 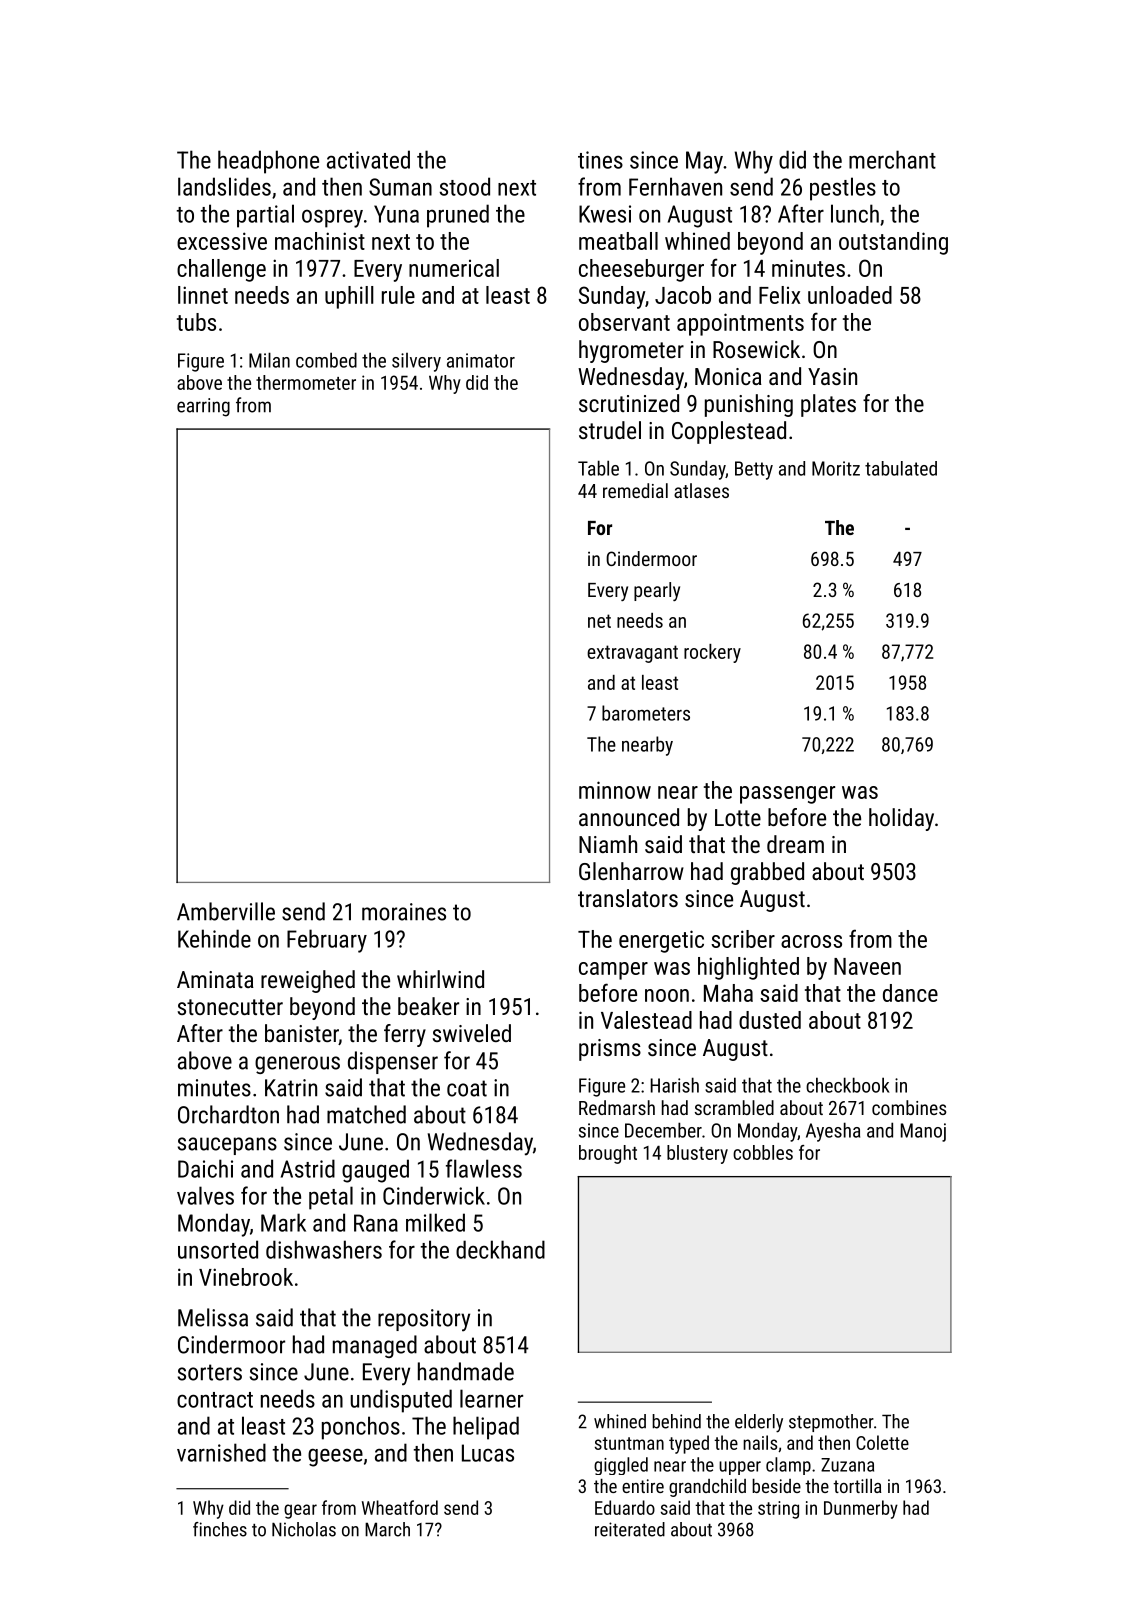 What do you see at coordinates (598, 468) in the image?
I see `Table` at bounding box center [598, 468].
